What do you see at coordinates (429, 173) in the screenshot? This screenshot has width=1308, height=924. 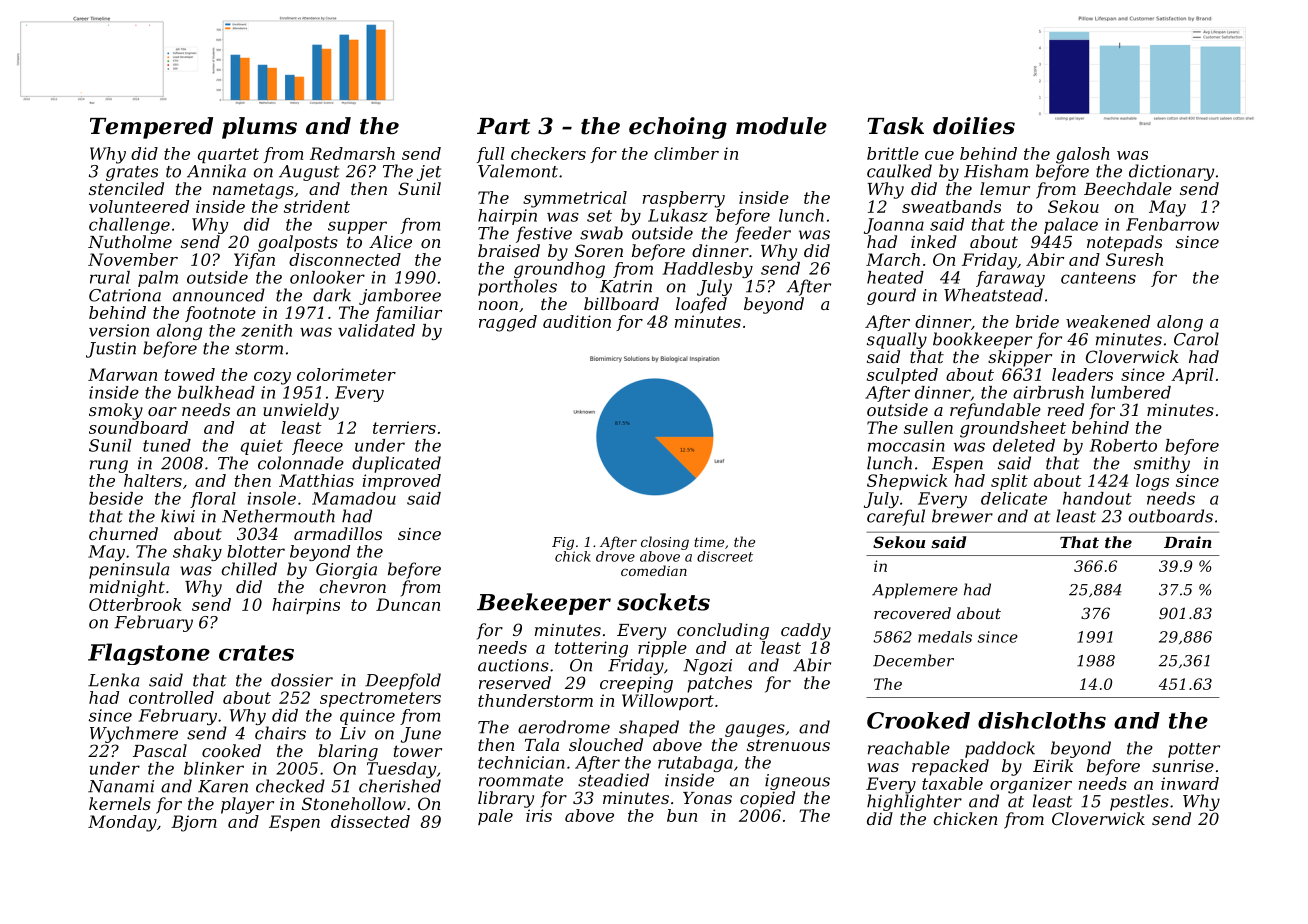 I see `jet` at bounding box center [429, 173].
